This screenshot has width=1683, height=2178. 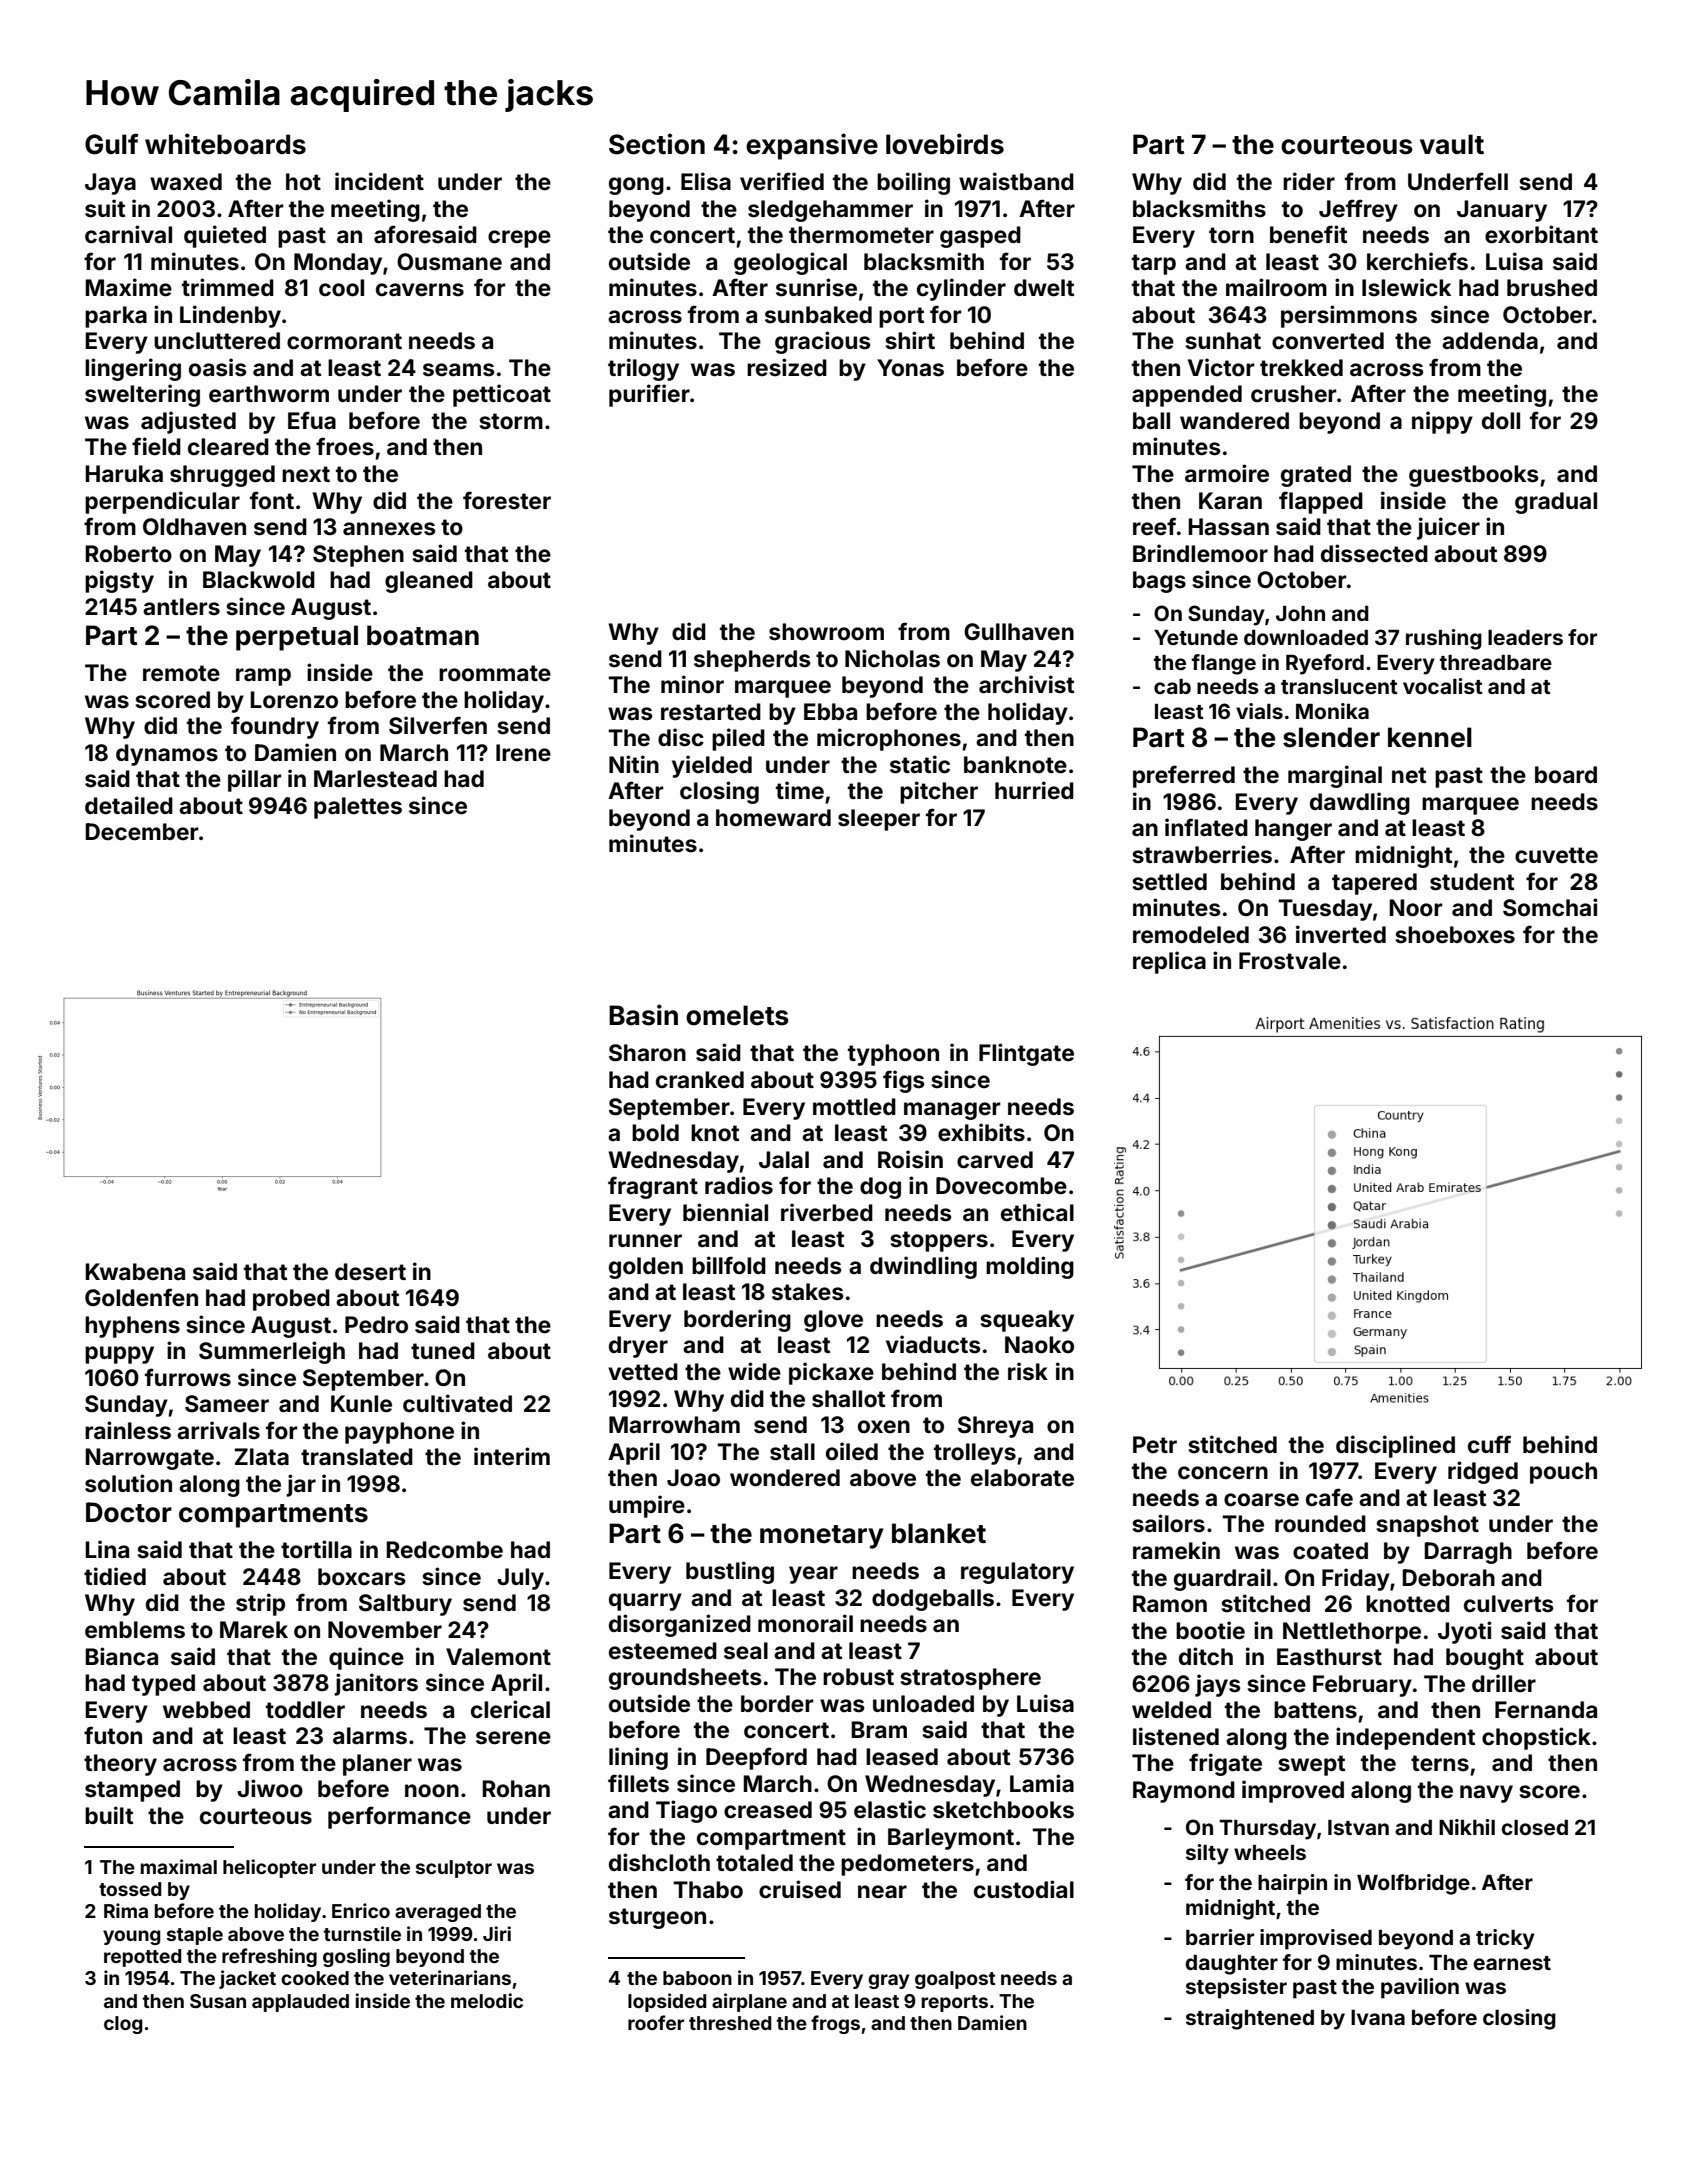 I want to click on marginal, so click(x=1335, y=776).
